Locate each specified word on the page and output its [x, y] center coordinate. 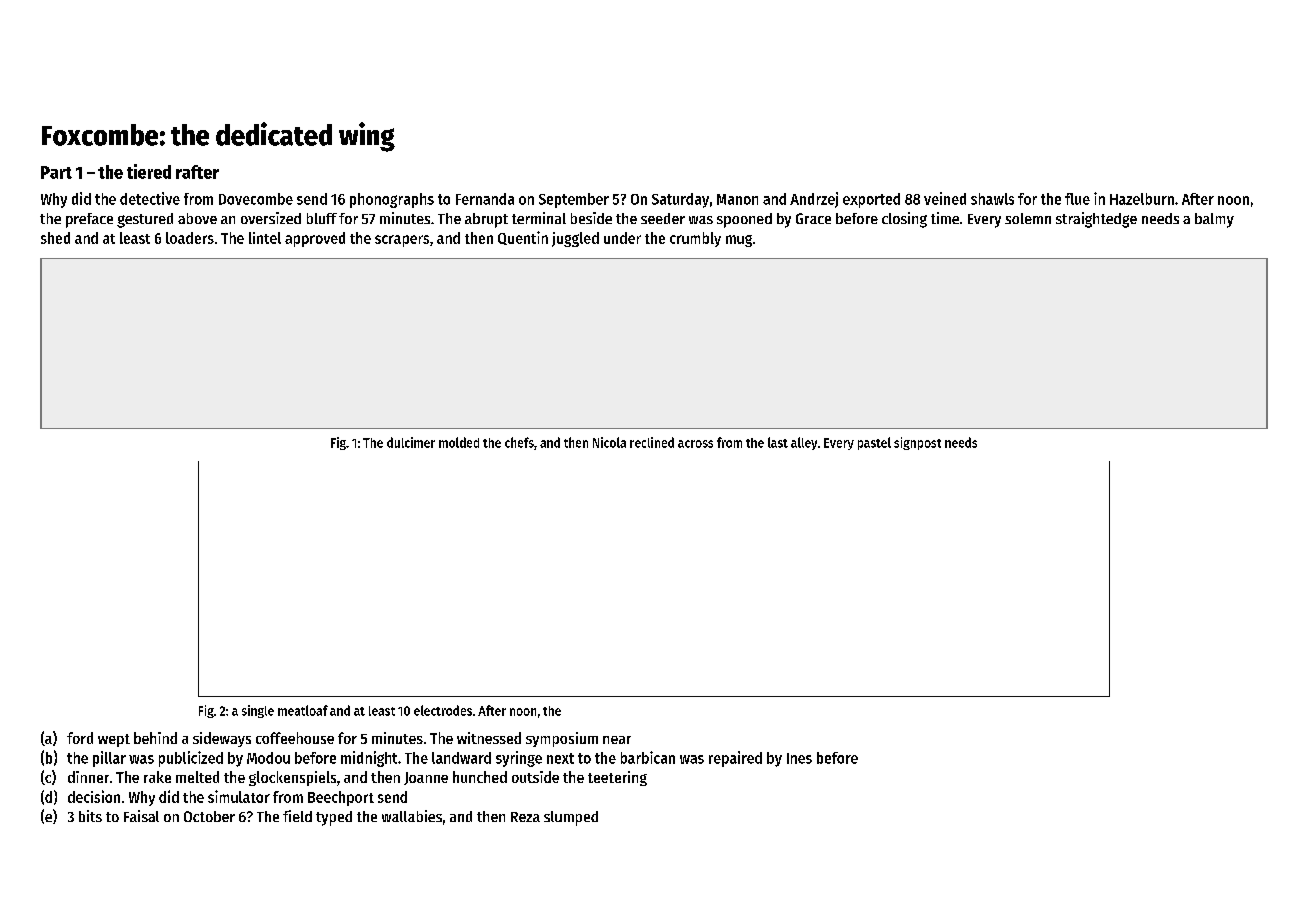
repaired [735, 759]
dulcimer [411, 442]
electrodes [443, 710]
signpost [917, 443]
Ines [799, 758]
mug [739, 241]
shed [55, 238]
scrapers [402, 241]
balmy [1214, 220]
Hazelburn [1142, 199]
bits [90, 816]
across [695, 444]
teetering [617, 778]
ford [80, 738]
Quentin [523, 238]
